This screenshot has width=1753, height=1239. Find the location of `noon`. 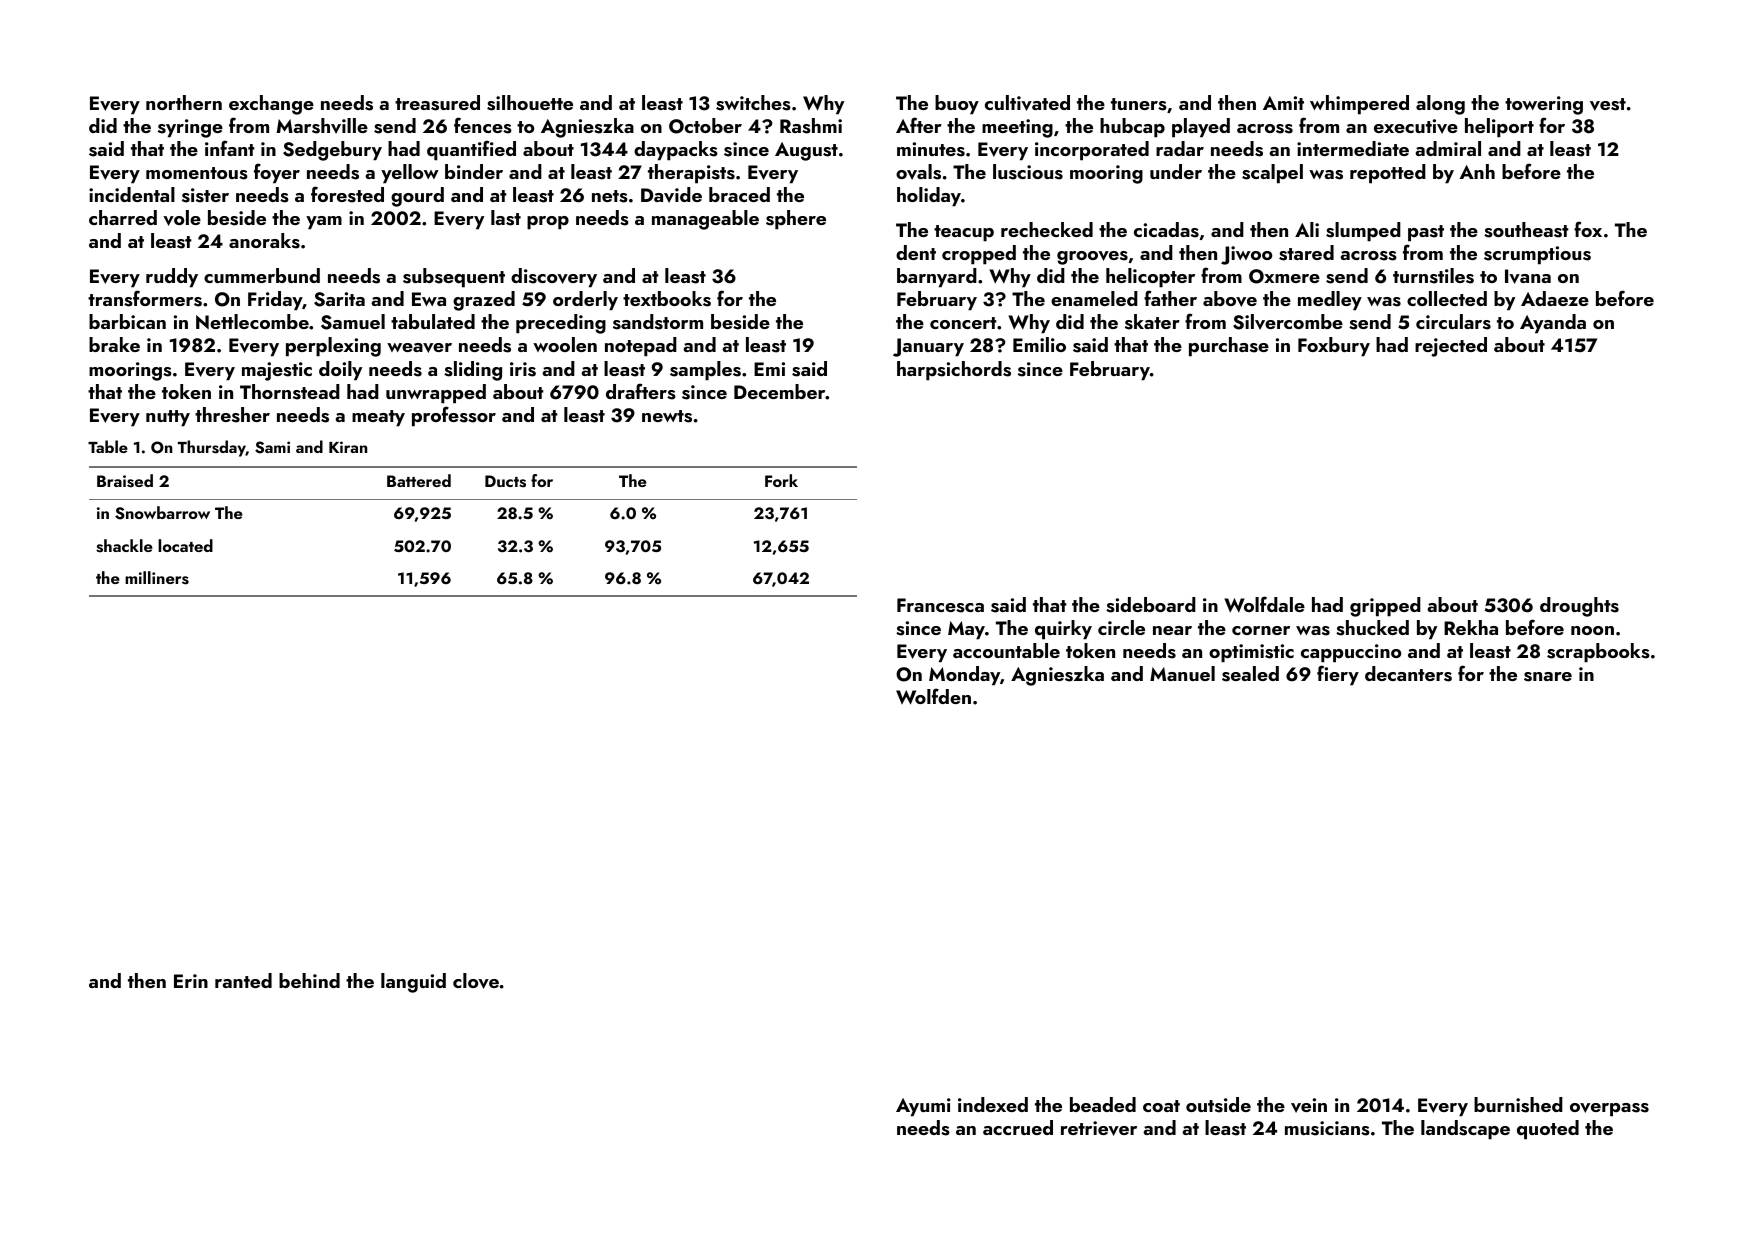

noon is located at coordinates (1592, 630).
